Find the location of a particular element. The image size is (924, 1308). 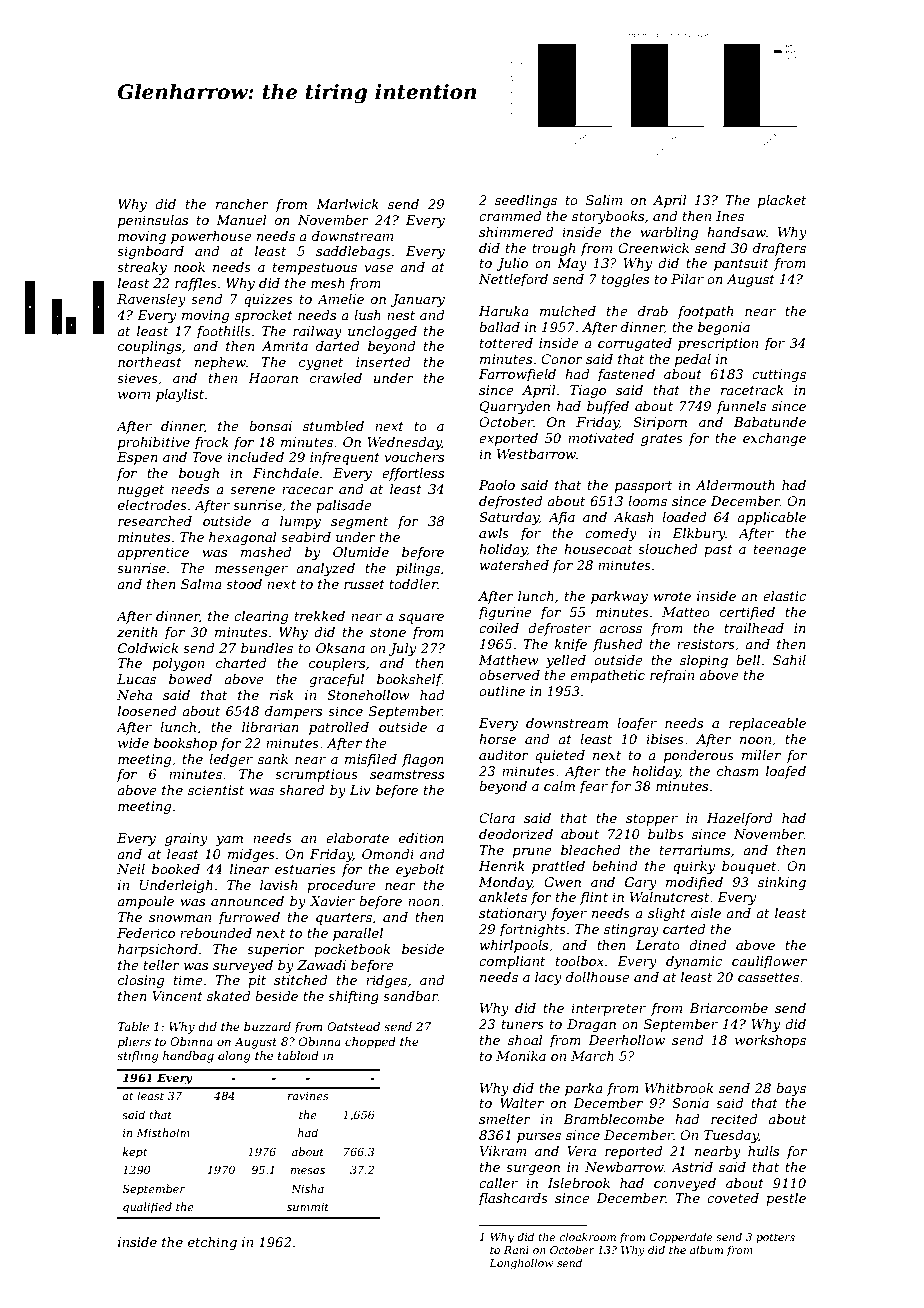

superior is located at coordinates (276, 950).
